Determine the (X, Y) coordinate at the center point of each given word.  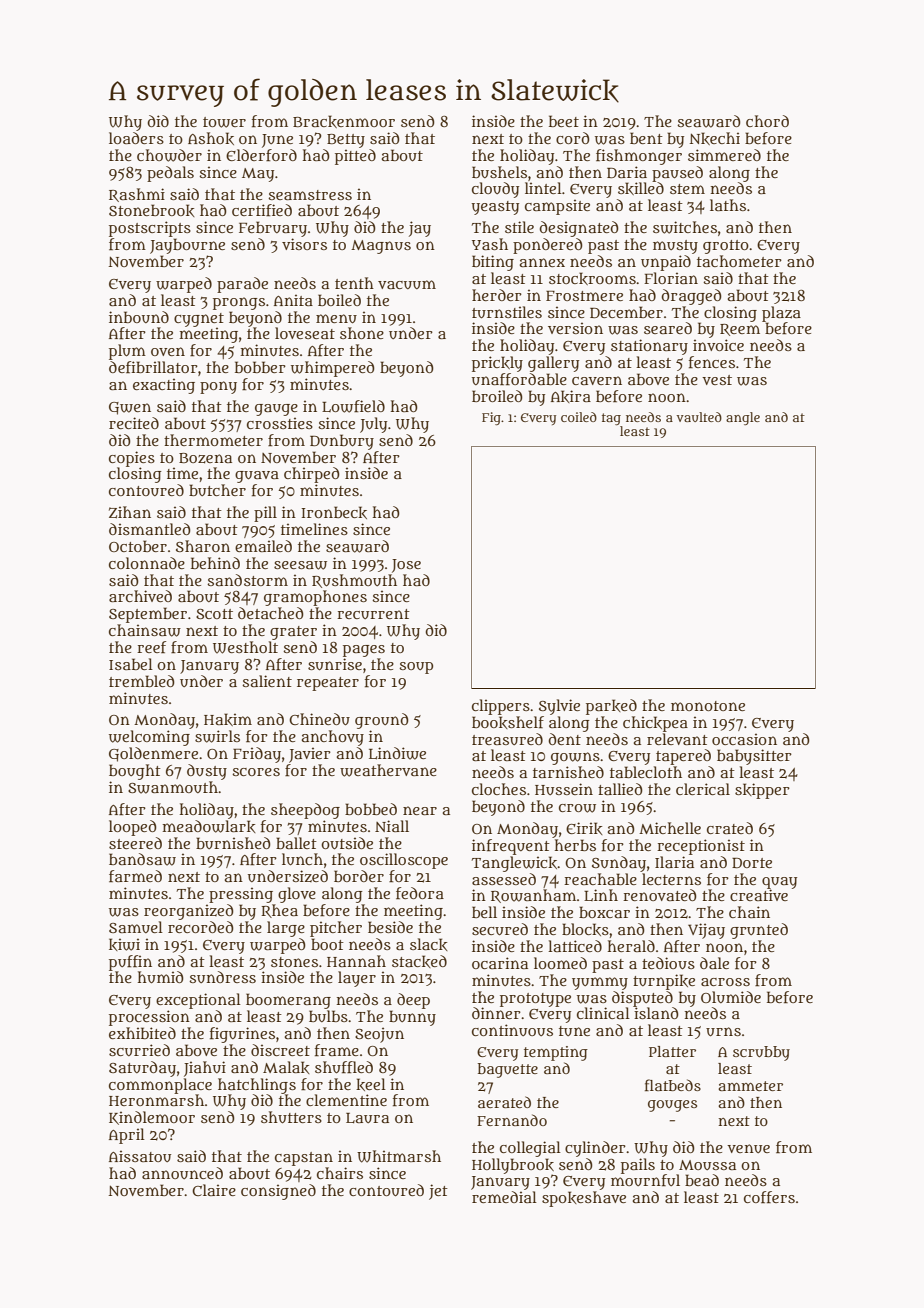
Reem (740, 330)
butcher (217, 490)
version (575, 328)
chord (767, 121)
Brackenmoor (344, 121)
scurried (139, 1050)
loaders (136, 138)
